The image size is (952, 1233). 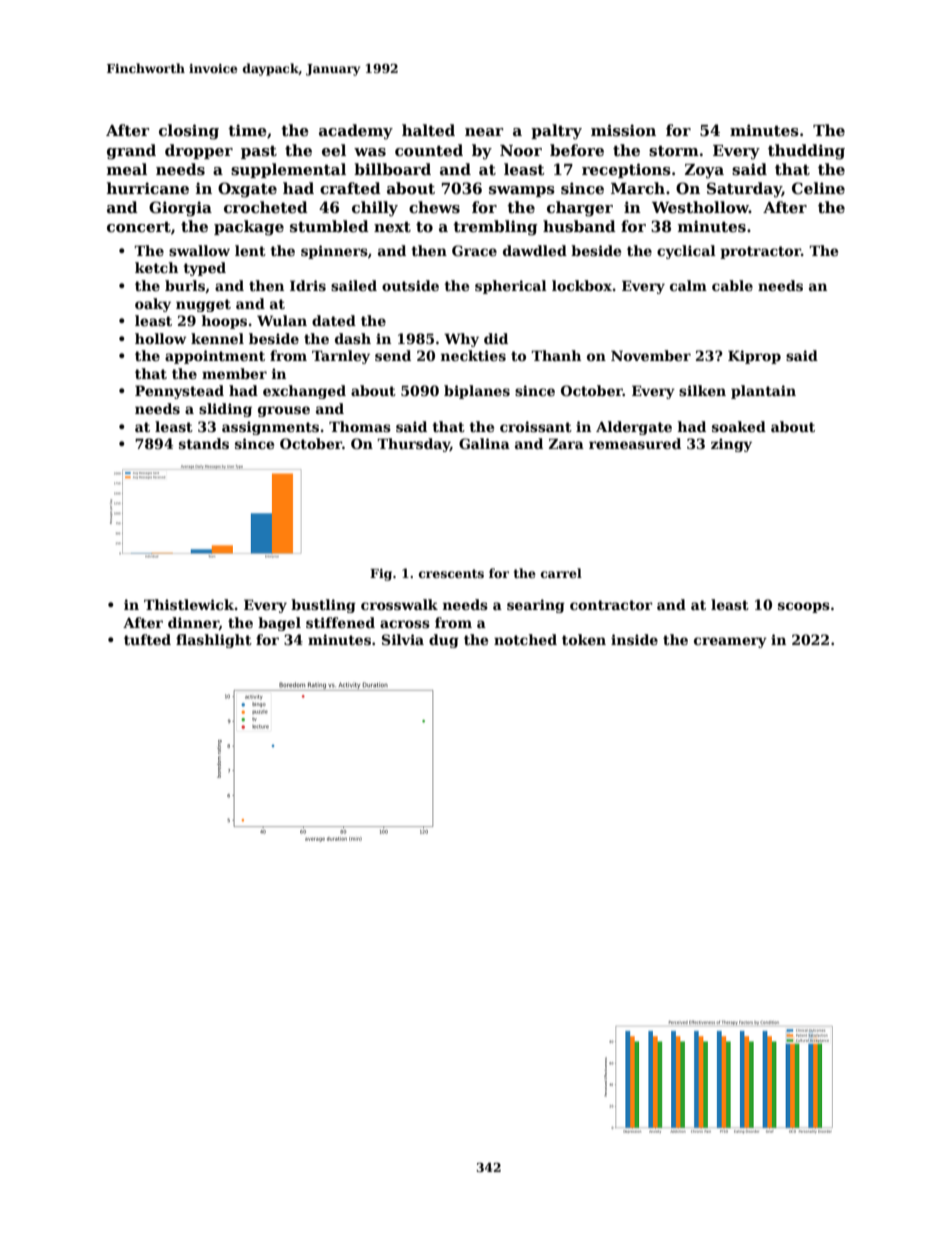 I want to click on creamery, so click(x=730, y=642).
